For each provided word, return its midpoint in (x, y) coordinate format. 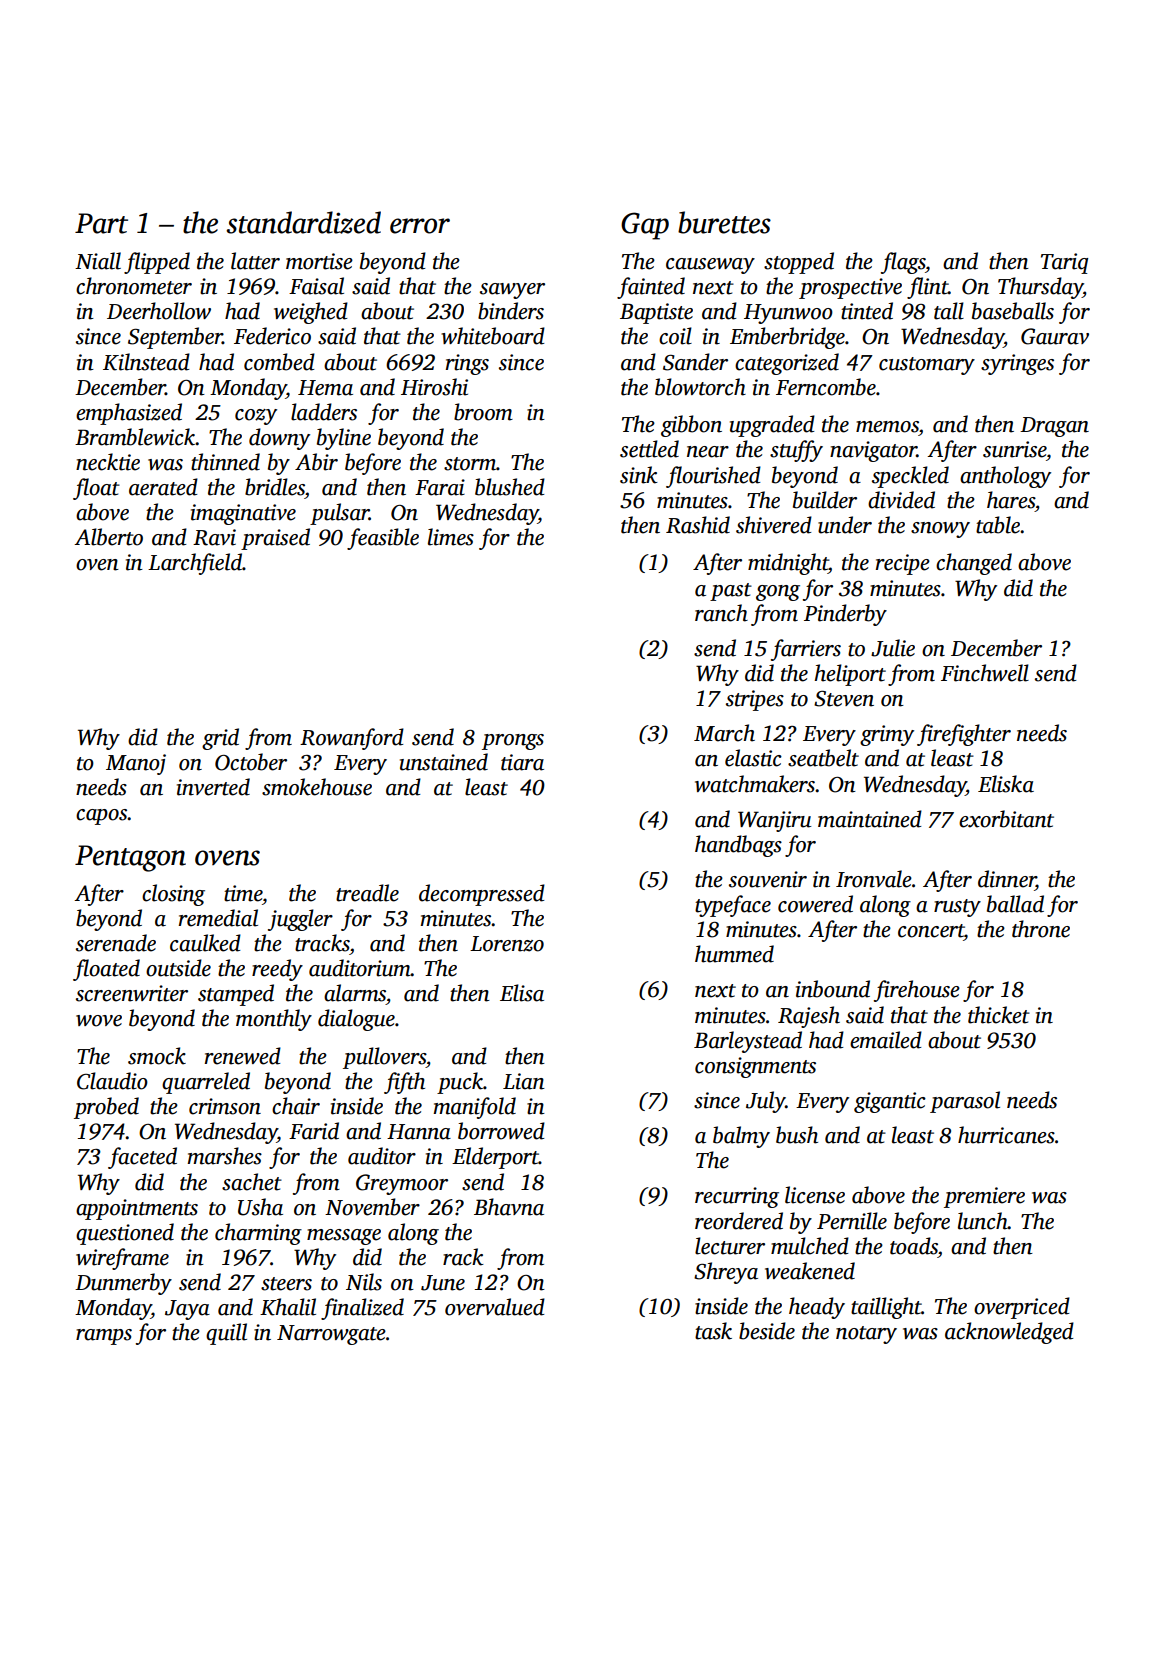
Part (101, 223)
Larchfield (195, 564)
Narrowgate (331, 1335)
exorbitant (1006, 819)
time (243, 893)
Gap (645, 226)
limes (451, 537)
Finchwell (985, 673)
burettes (724, 222)
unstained (444, 762)
